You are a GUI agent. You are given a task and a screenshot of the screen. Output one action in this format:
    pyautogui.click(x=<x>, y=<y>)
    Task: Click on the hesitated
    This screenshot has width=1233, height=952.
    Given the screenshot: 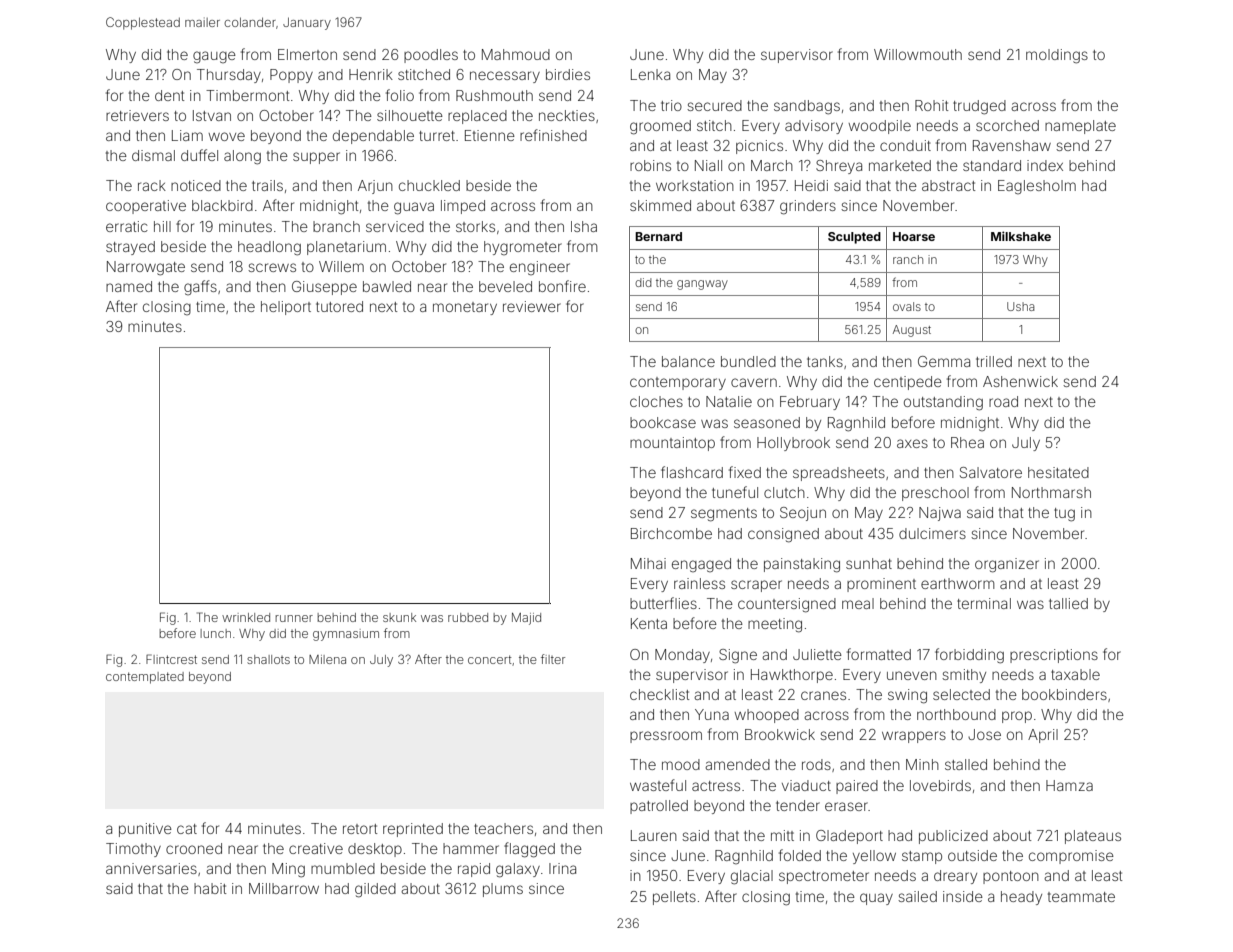 What is the action you would take?
    pyautogui.click(x=1058, y=472)
